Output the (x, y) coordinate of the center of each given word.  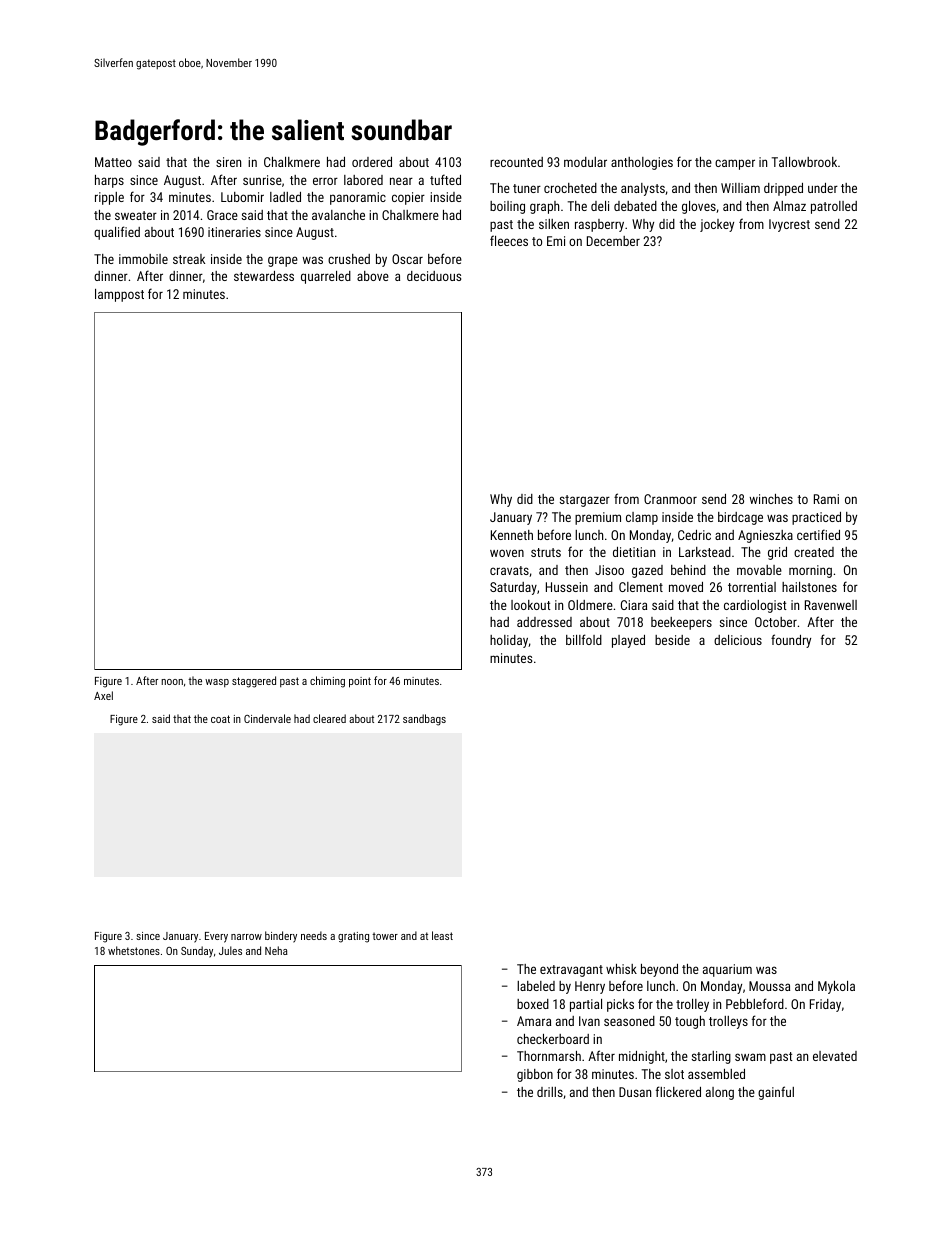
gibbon (535, 1075)
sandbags (424, 720)
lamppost (119, 295)
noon (172, 682)
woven (507, 553)
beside (672, 640)
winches (771, 499)
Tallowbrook (804, 162)
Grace (222, 215)
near (401, 181)
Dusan (635, 1092)
